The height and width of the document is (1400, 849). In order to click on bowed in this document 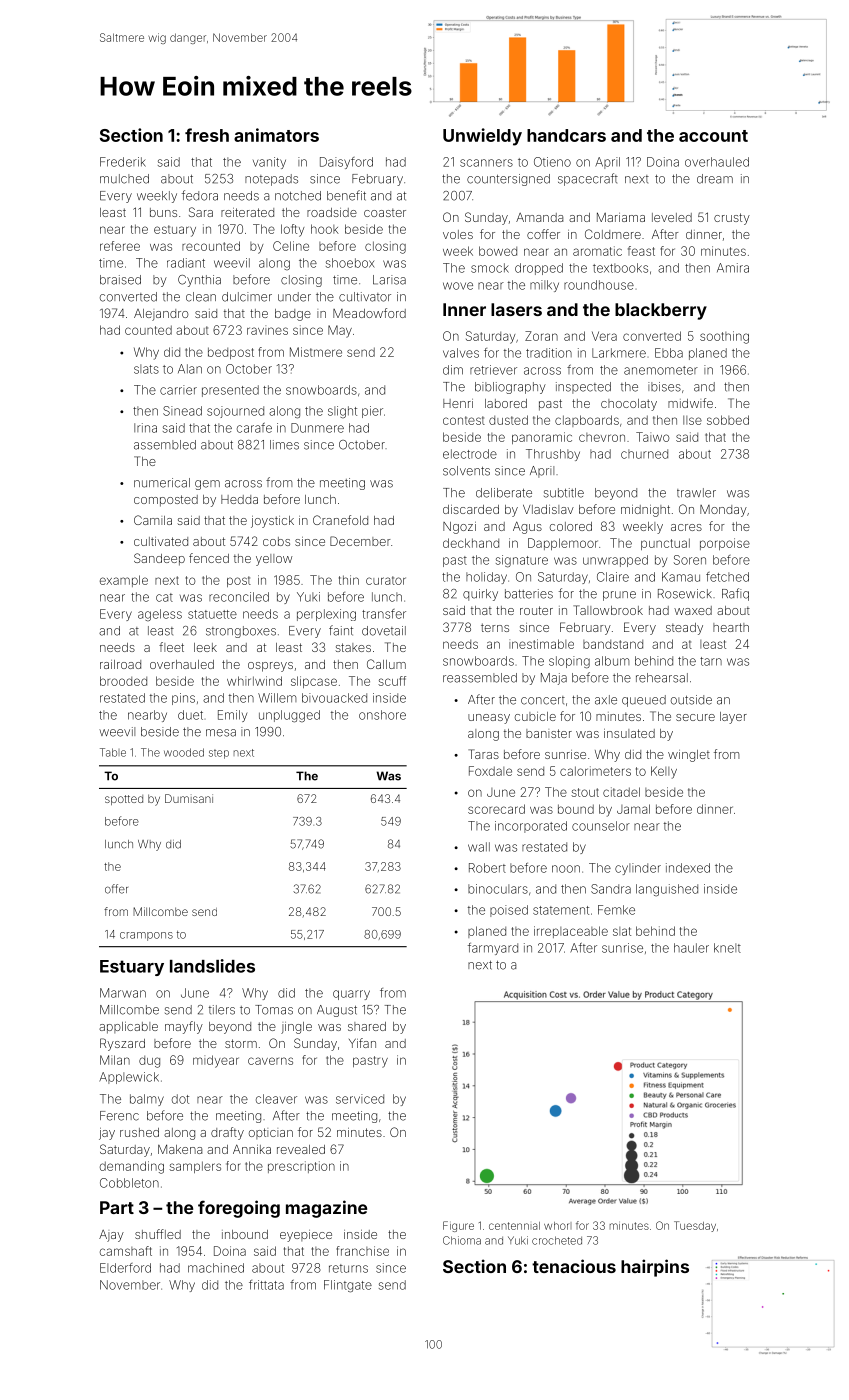, I will do `click(498, 251)`.
